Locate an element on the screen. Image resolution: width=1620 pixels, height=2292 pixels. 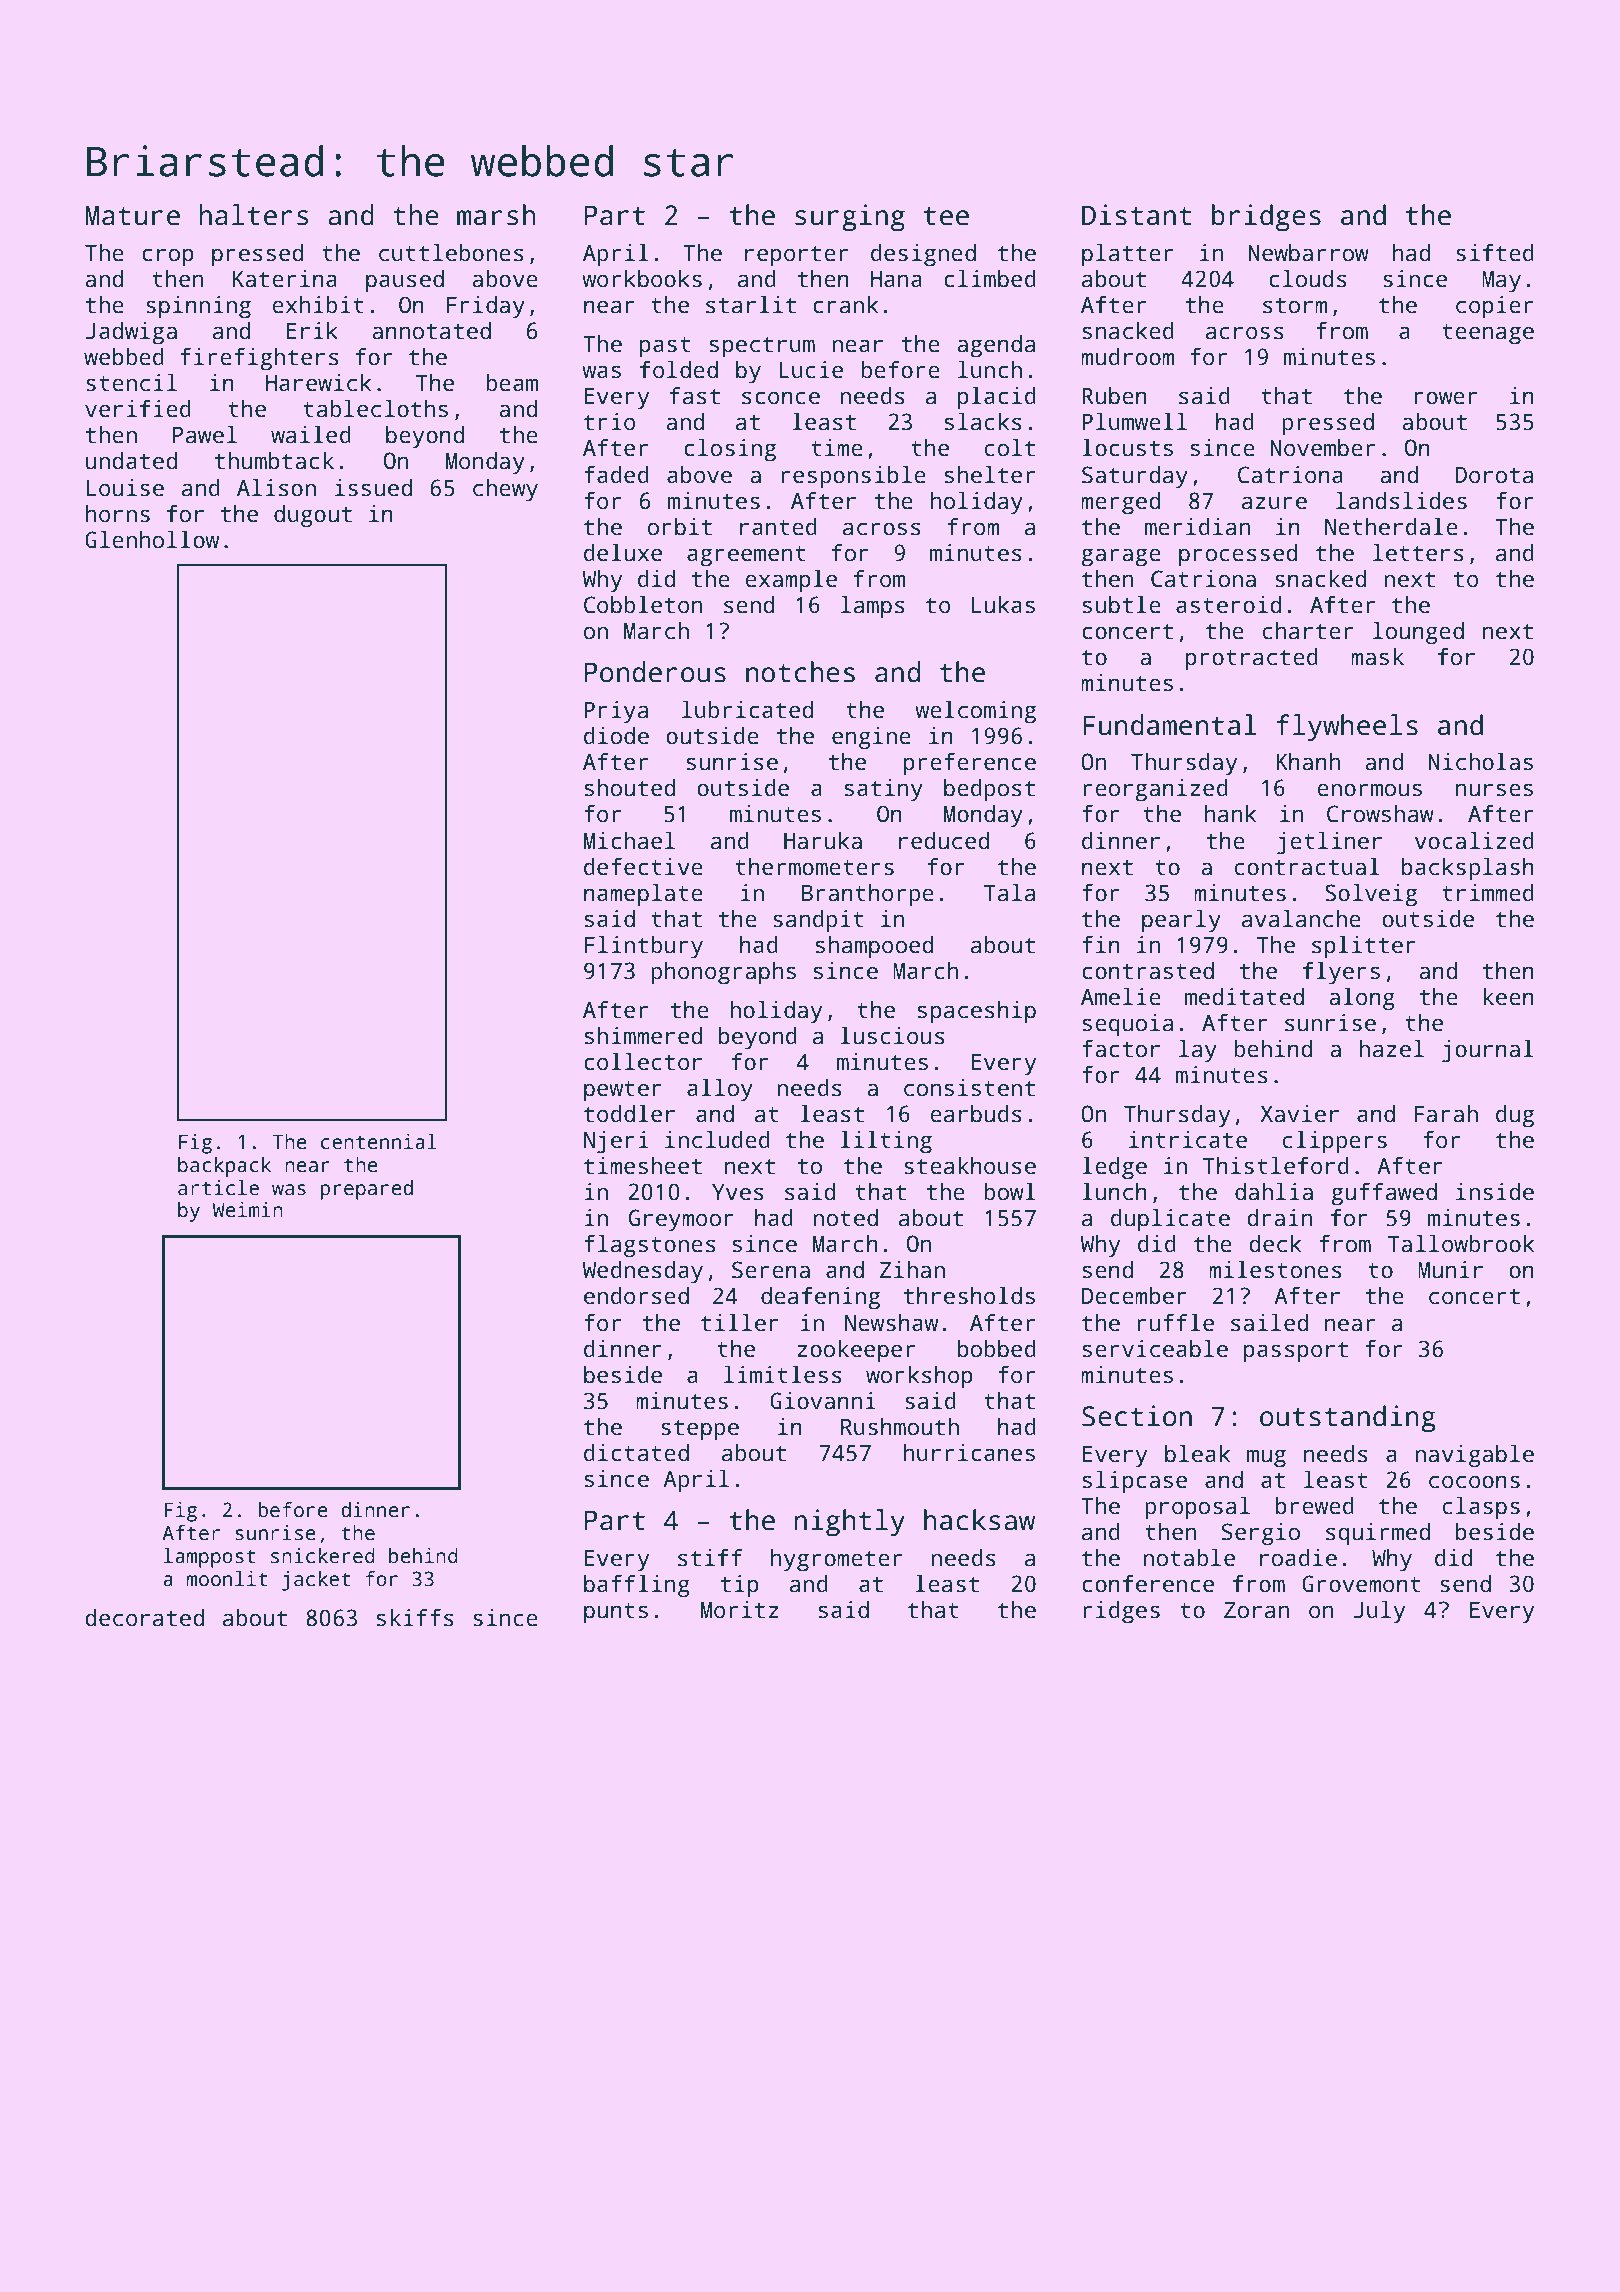
Lukas is located at coordinates (1003, 605).
